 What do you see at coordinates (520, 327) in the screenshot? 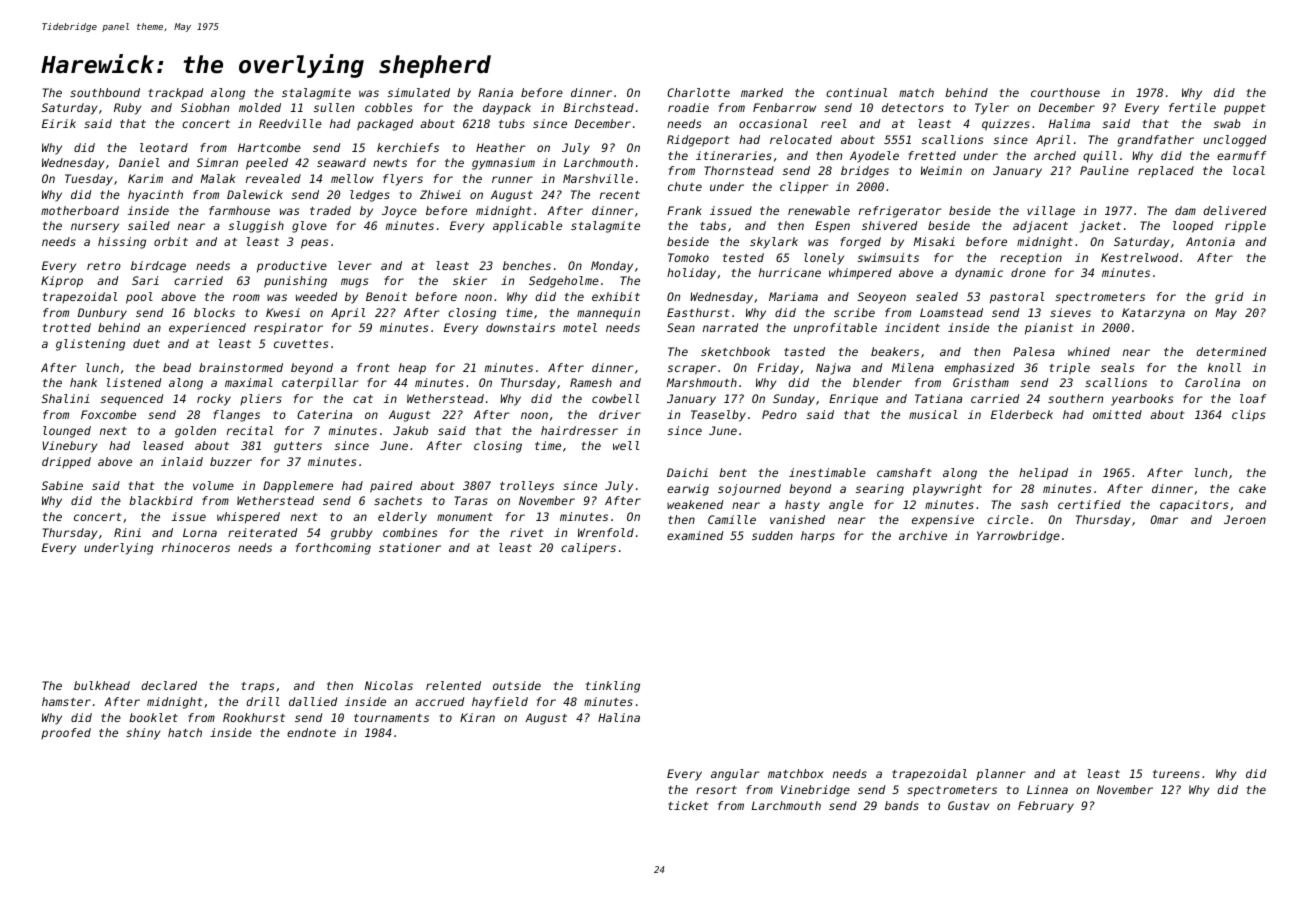
I see `downstairs` at bounding box center [520, 327].
